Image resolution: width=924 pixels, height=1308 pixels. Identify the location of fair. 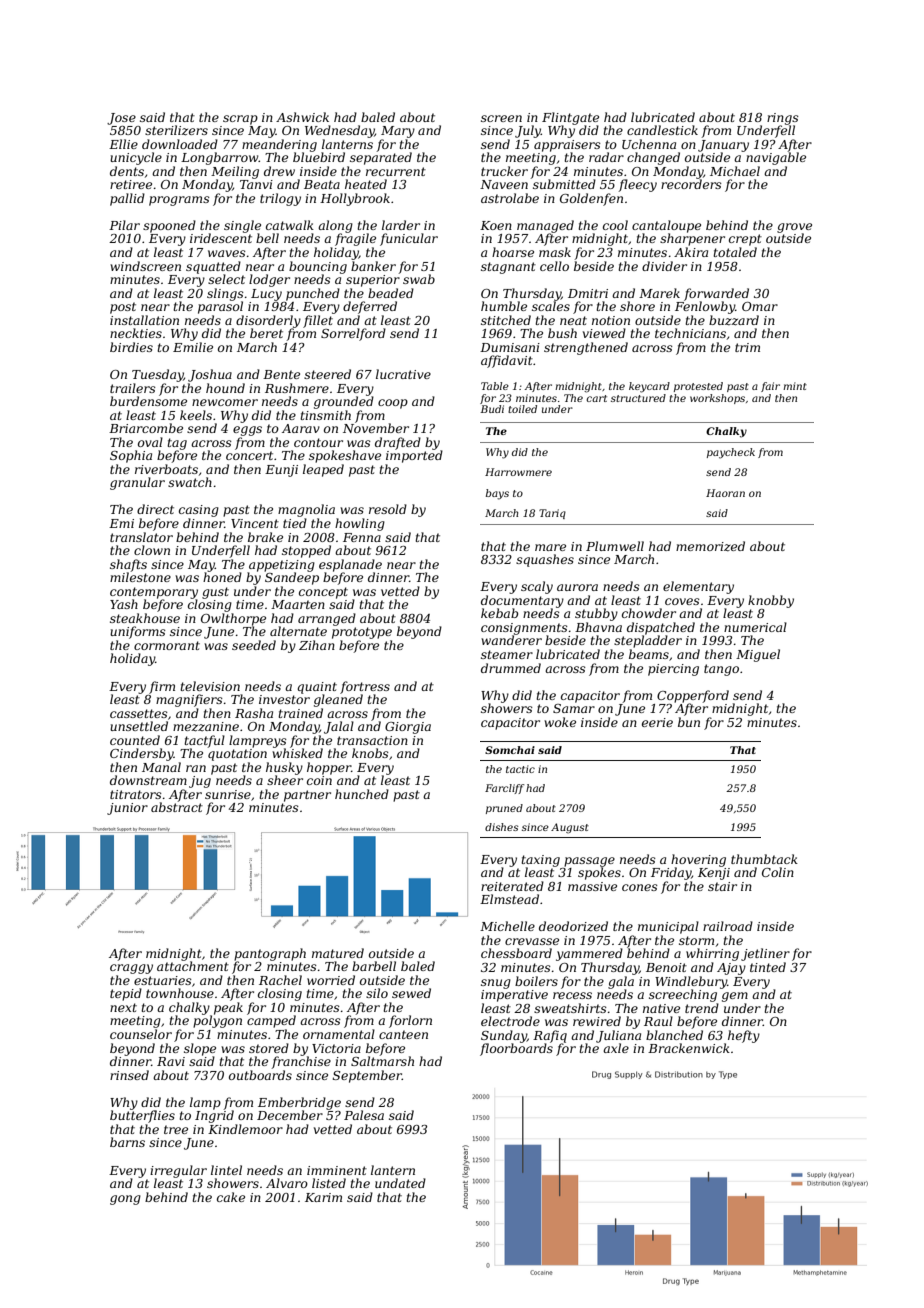
(770, 387).
